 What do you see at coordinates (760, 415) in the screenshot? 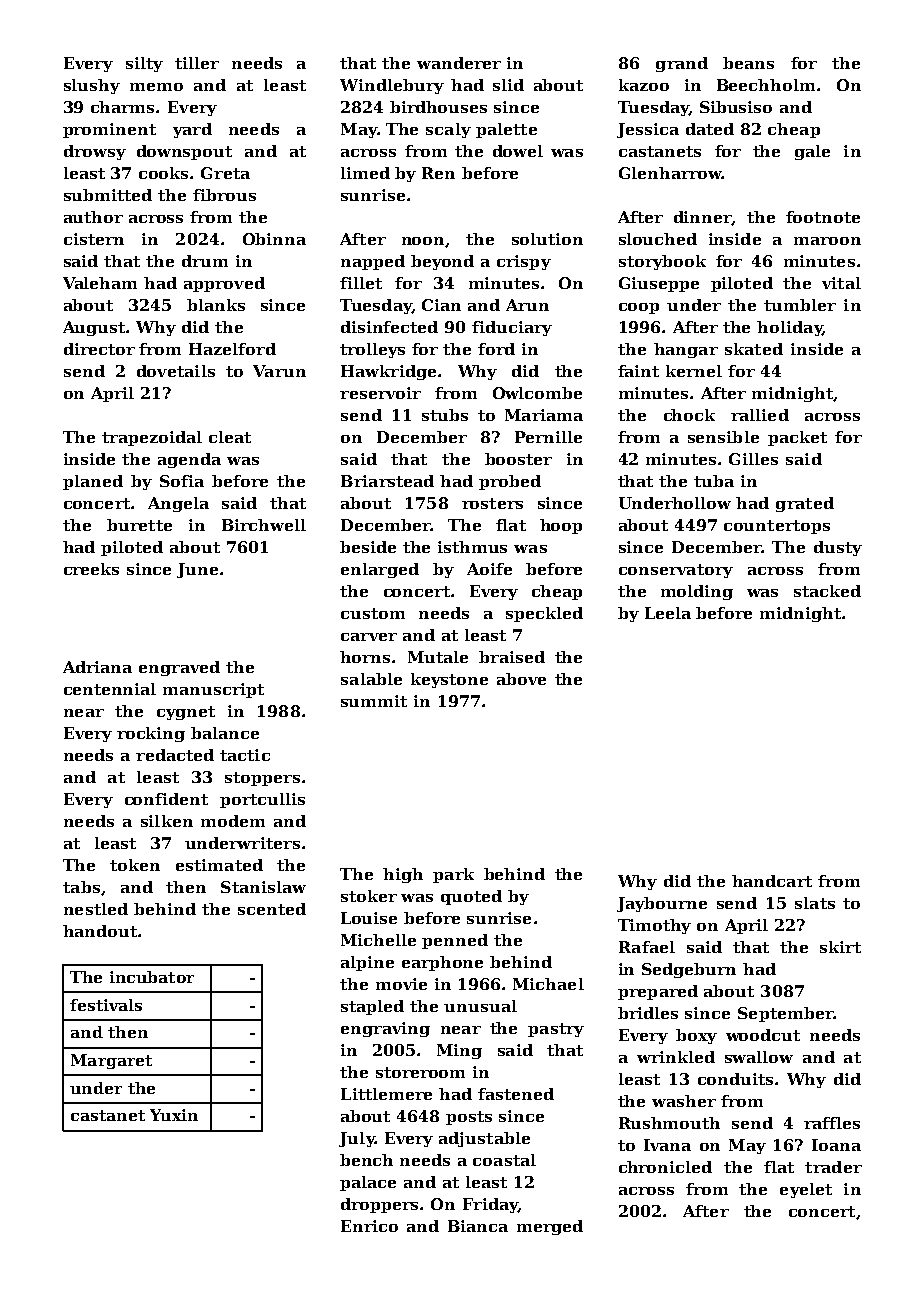
I see `rallied` at bounding box center [760, 415].
